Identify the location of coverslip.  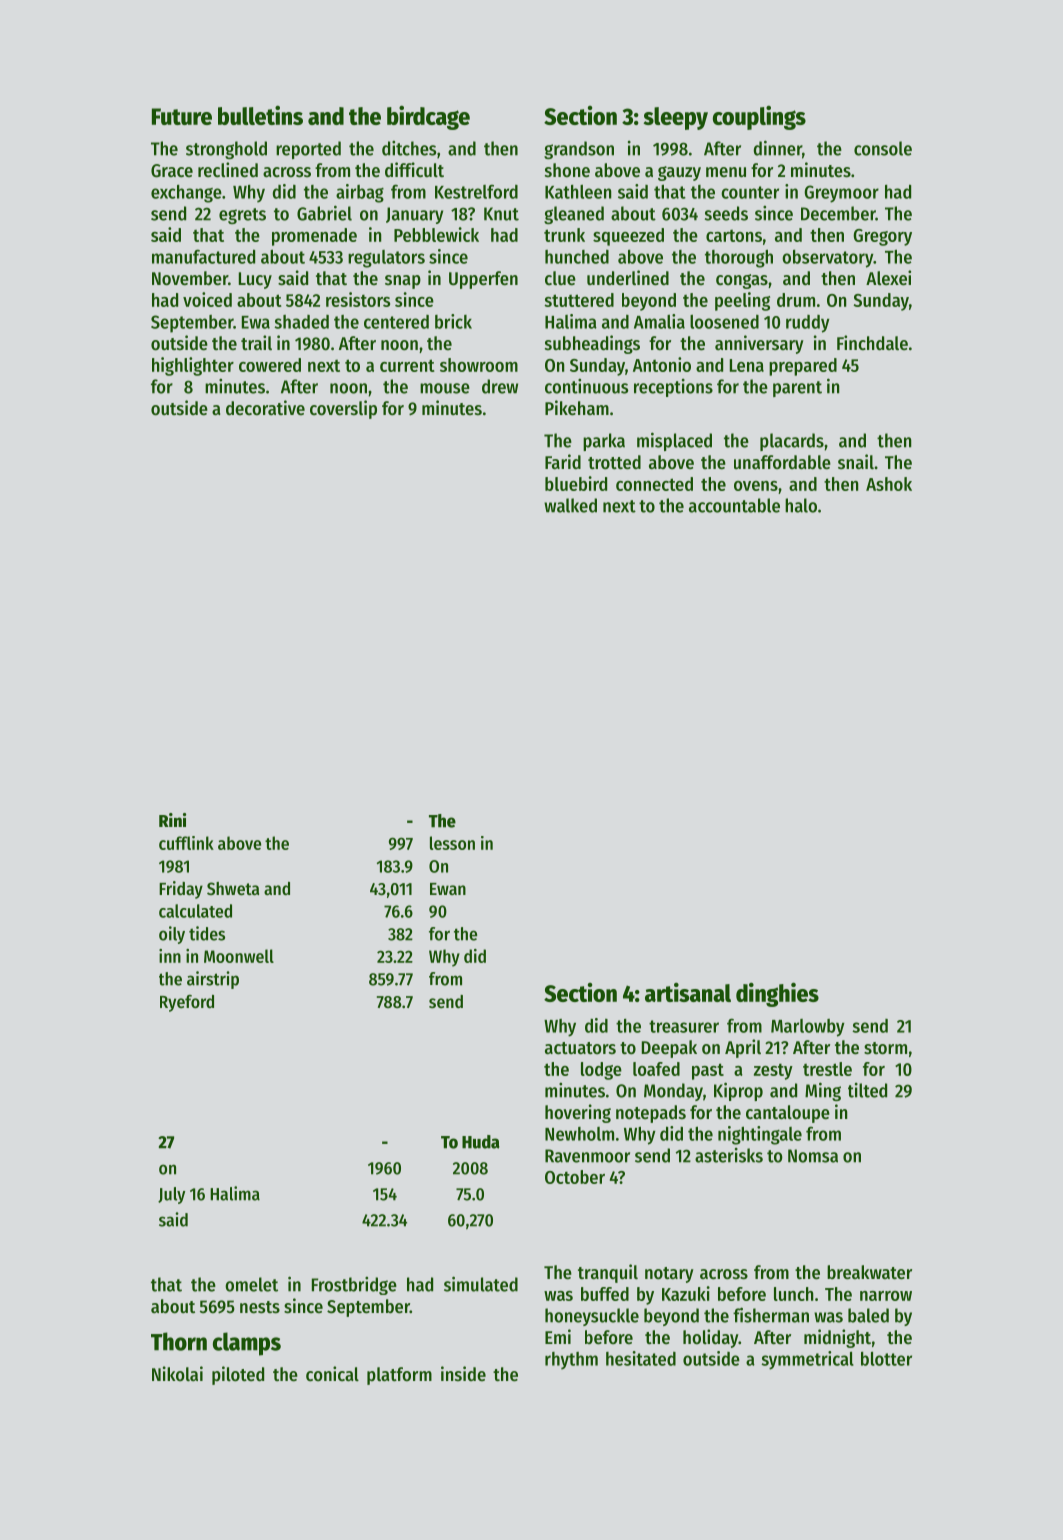
(343, 409).
